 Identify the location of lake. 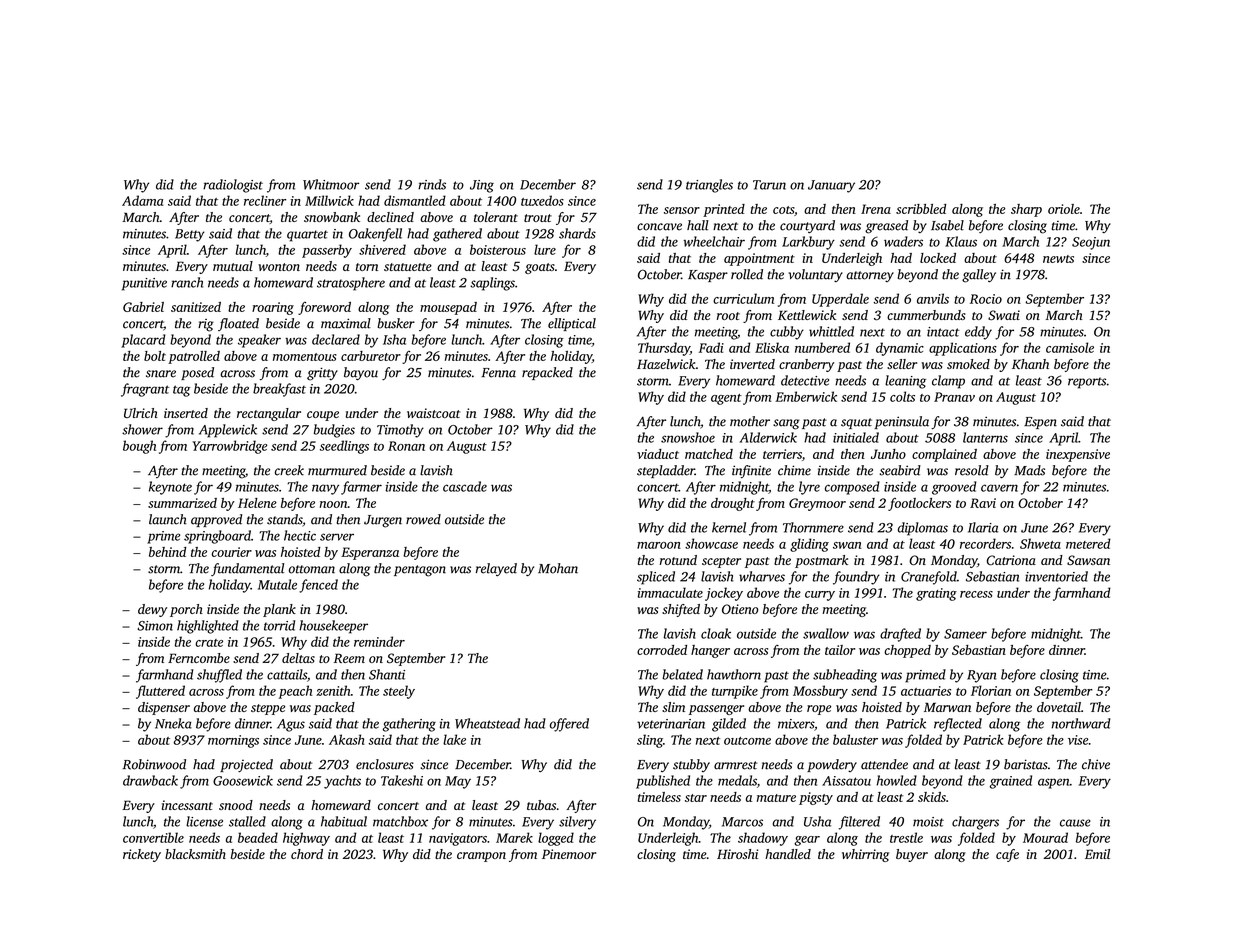
(454, 739).
